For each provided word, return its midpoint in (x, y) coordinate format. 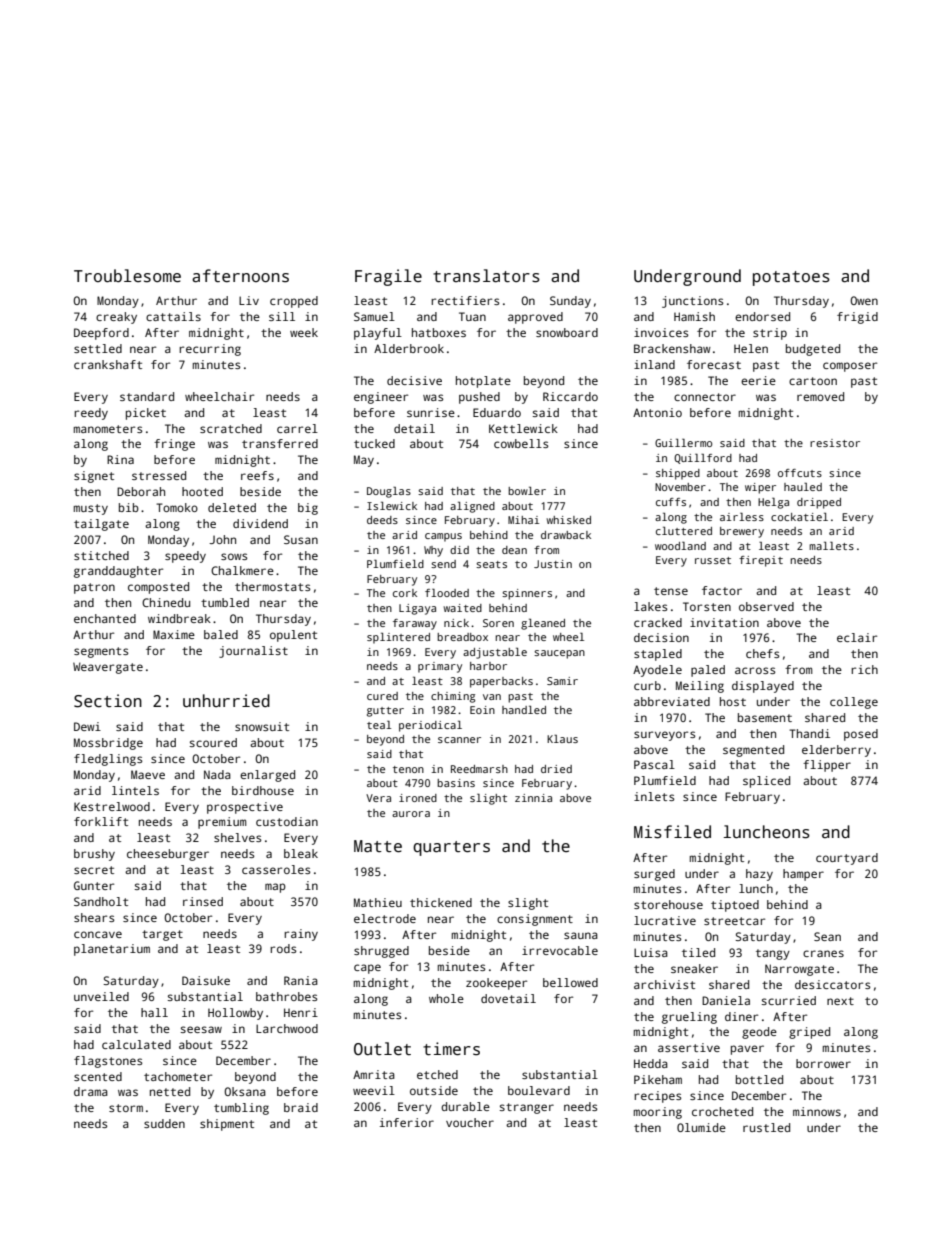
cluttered (684, 531)
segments (101, 652)
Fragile (388, 277)
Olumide (701, 1127)
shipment (227, 1125)
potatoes (791, 278)
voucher (470, 1122)
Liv (249, 300)
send (443, 564)
